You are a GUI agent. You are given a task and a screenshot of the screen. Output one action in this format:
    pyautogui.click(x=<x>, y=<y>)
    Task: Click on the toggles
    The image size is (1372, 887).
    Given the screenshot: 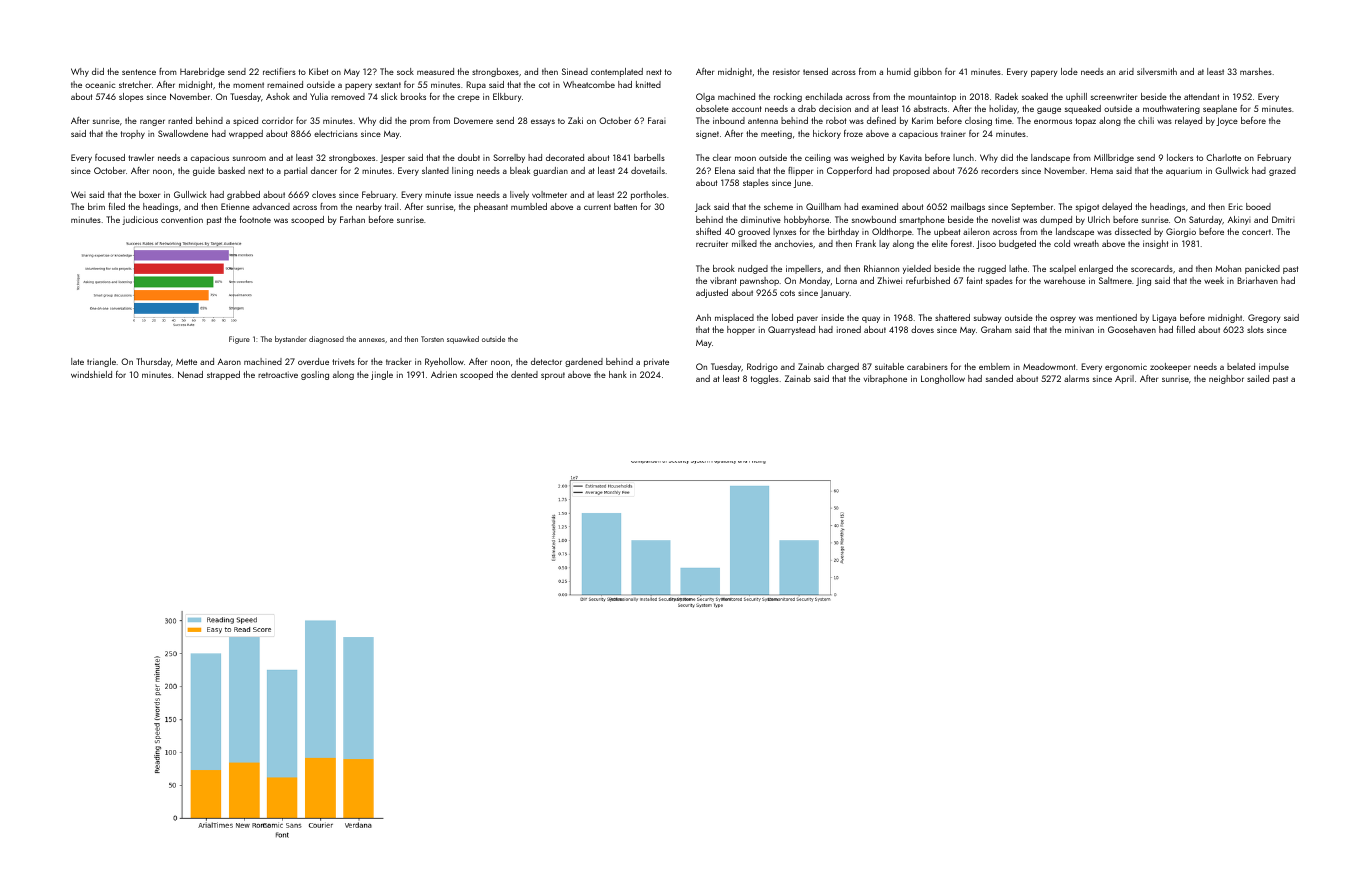 What is the action you would take?
    pyautogui.click(x=765, y=379)
